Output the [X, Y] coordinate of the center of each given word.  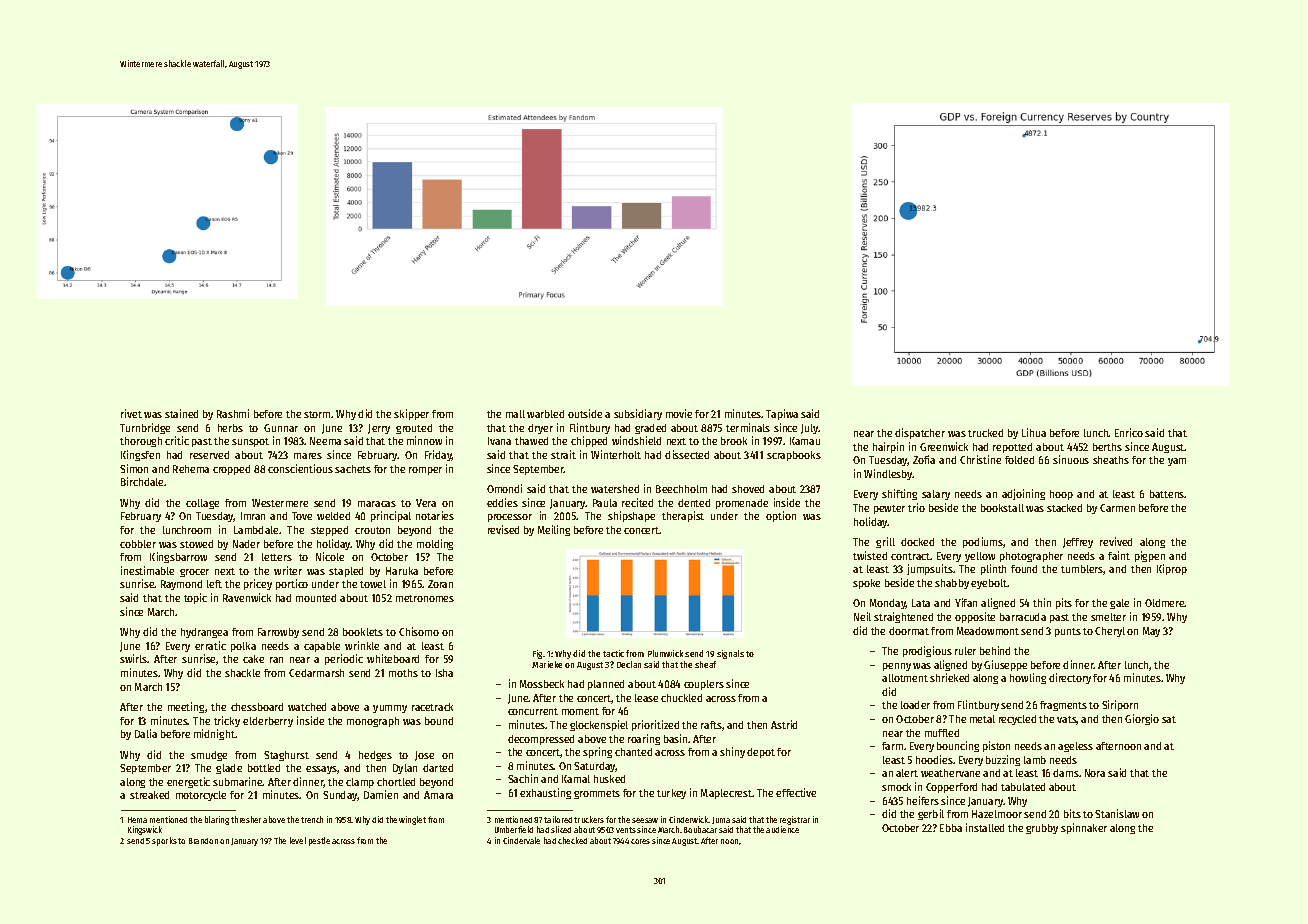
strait [563, 454]
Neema [325, 441]
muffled [942, 733]
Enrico [1129, 432]
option [781, 516]
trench [312, 819]
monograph [373, 722]
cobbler [138, 544]
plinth [993, 569]
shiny [732, 752]
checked [572, 840]
